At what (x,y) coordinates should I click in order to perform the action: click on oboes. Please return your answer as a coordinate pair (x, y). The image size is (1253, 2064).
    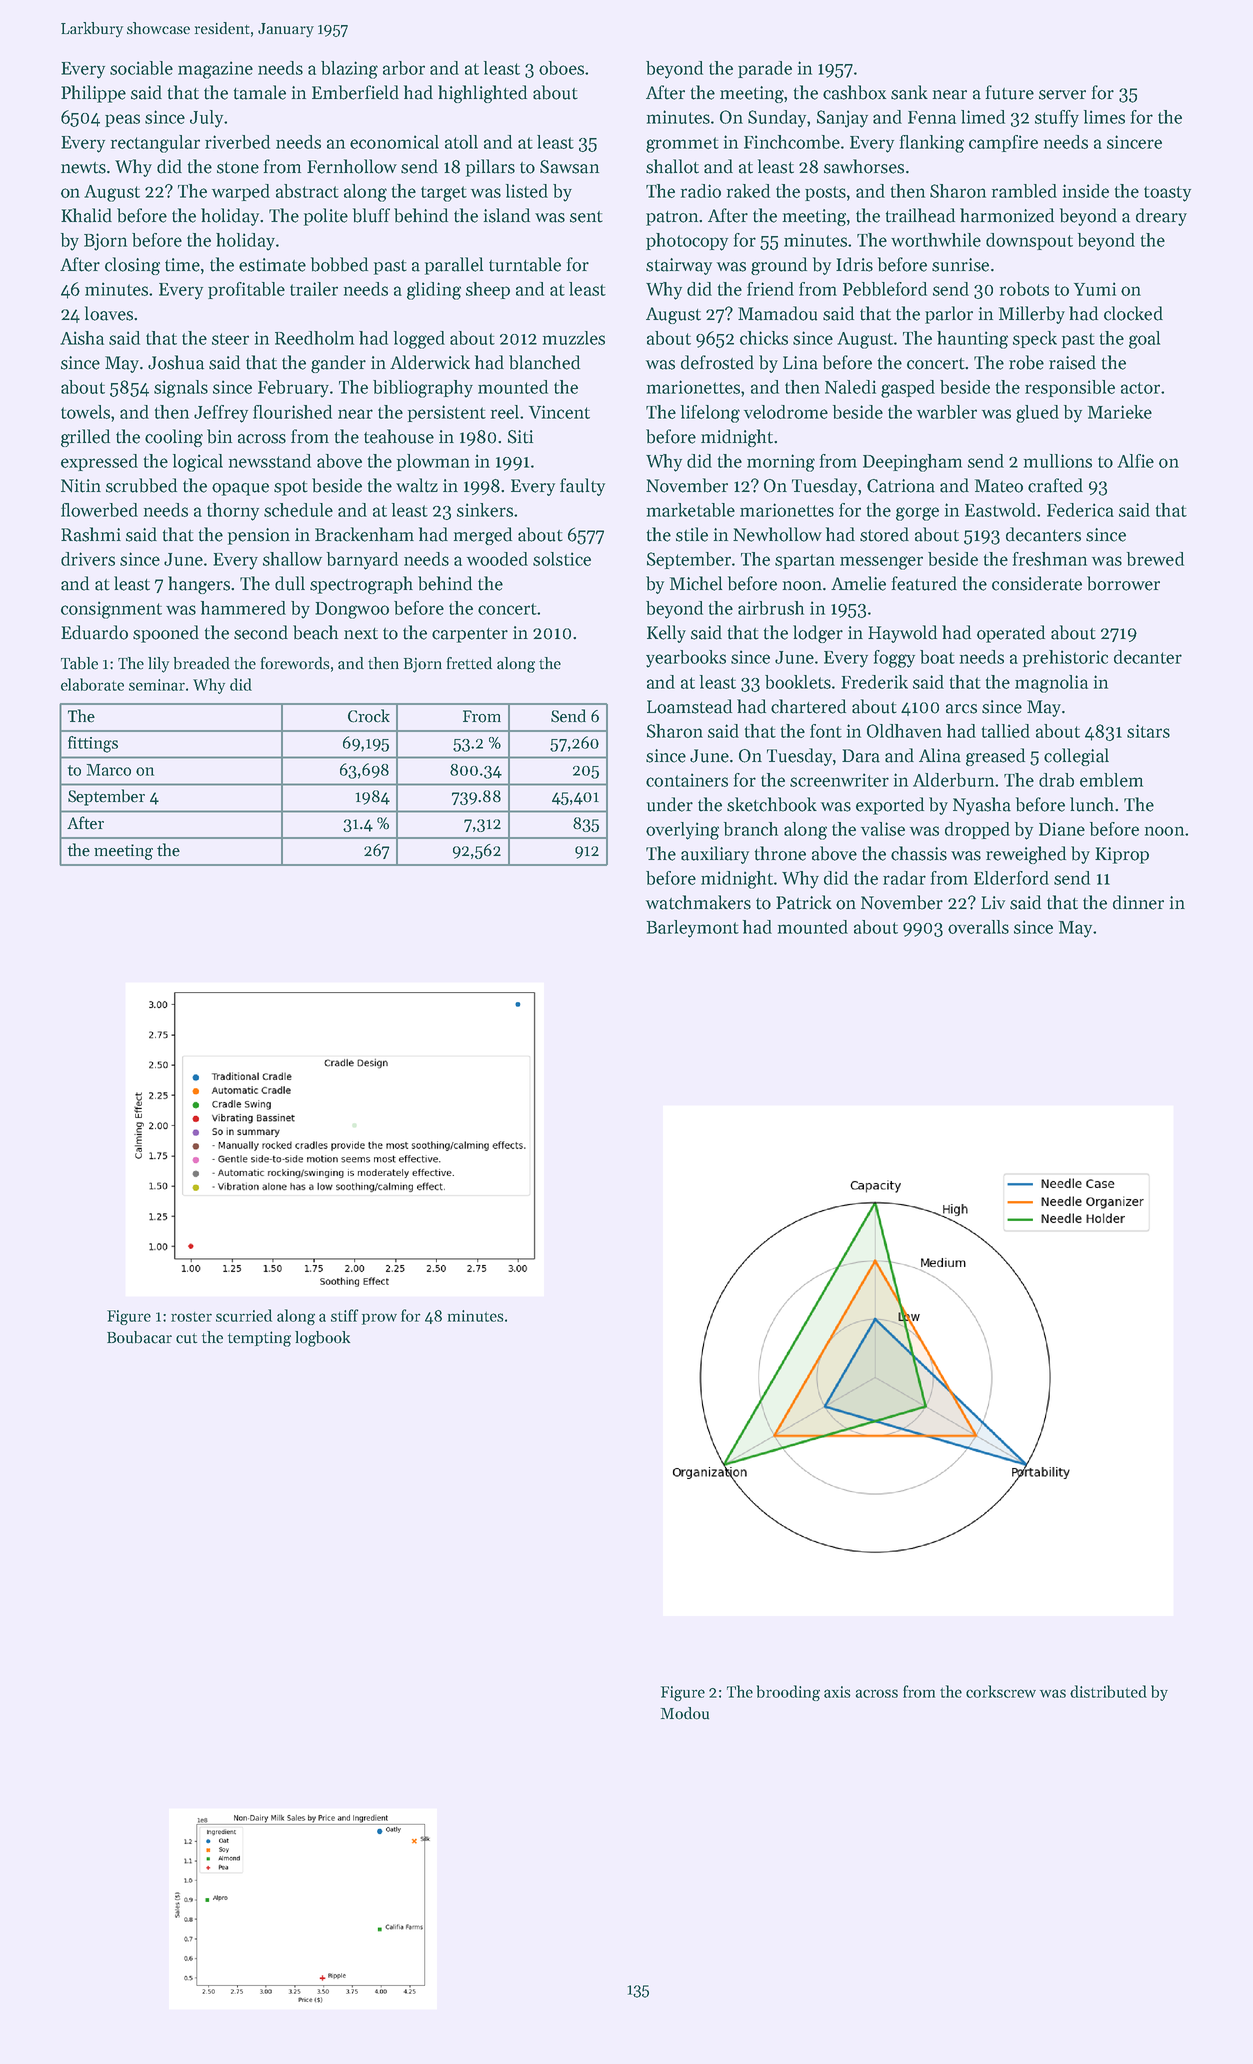
    Looking at the image, I should click on (561, 68).
